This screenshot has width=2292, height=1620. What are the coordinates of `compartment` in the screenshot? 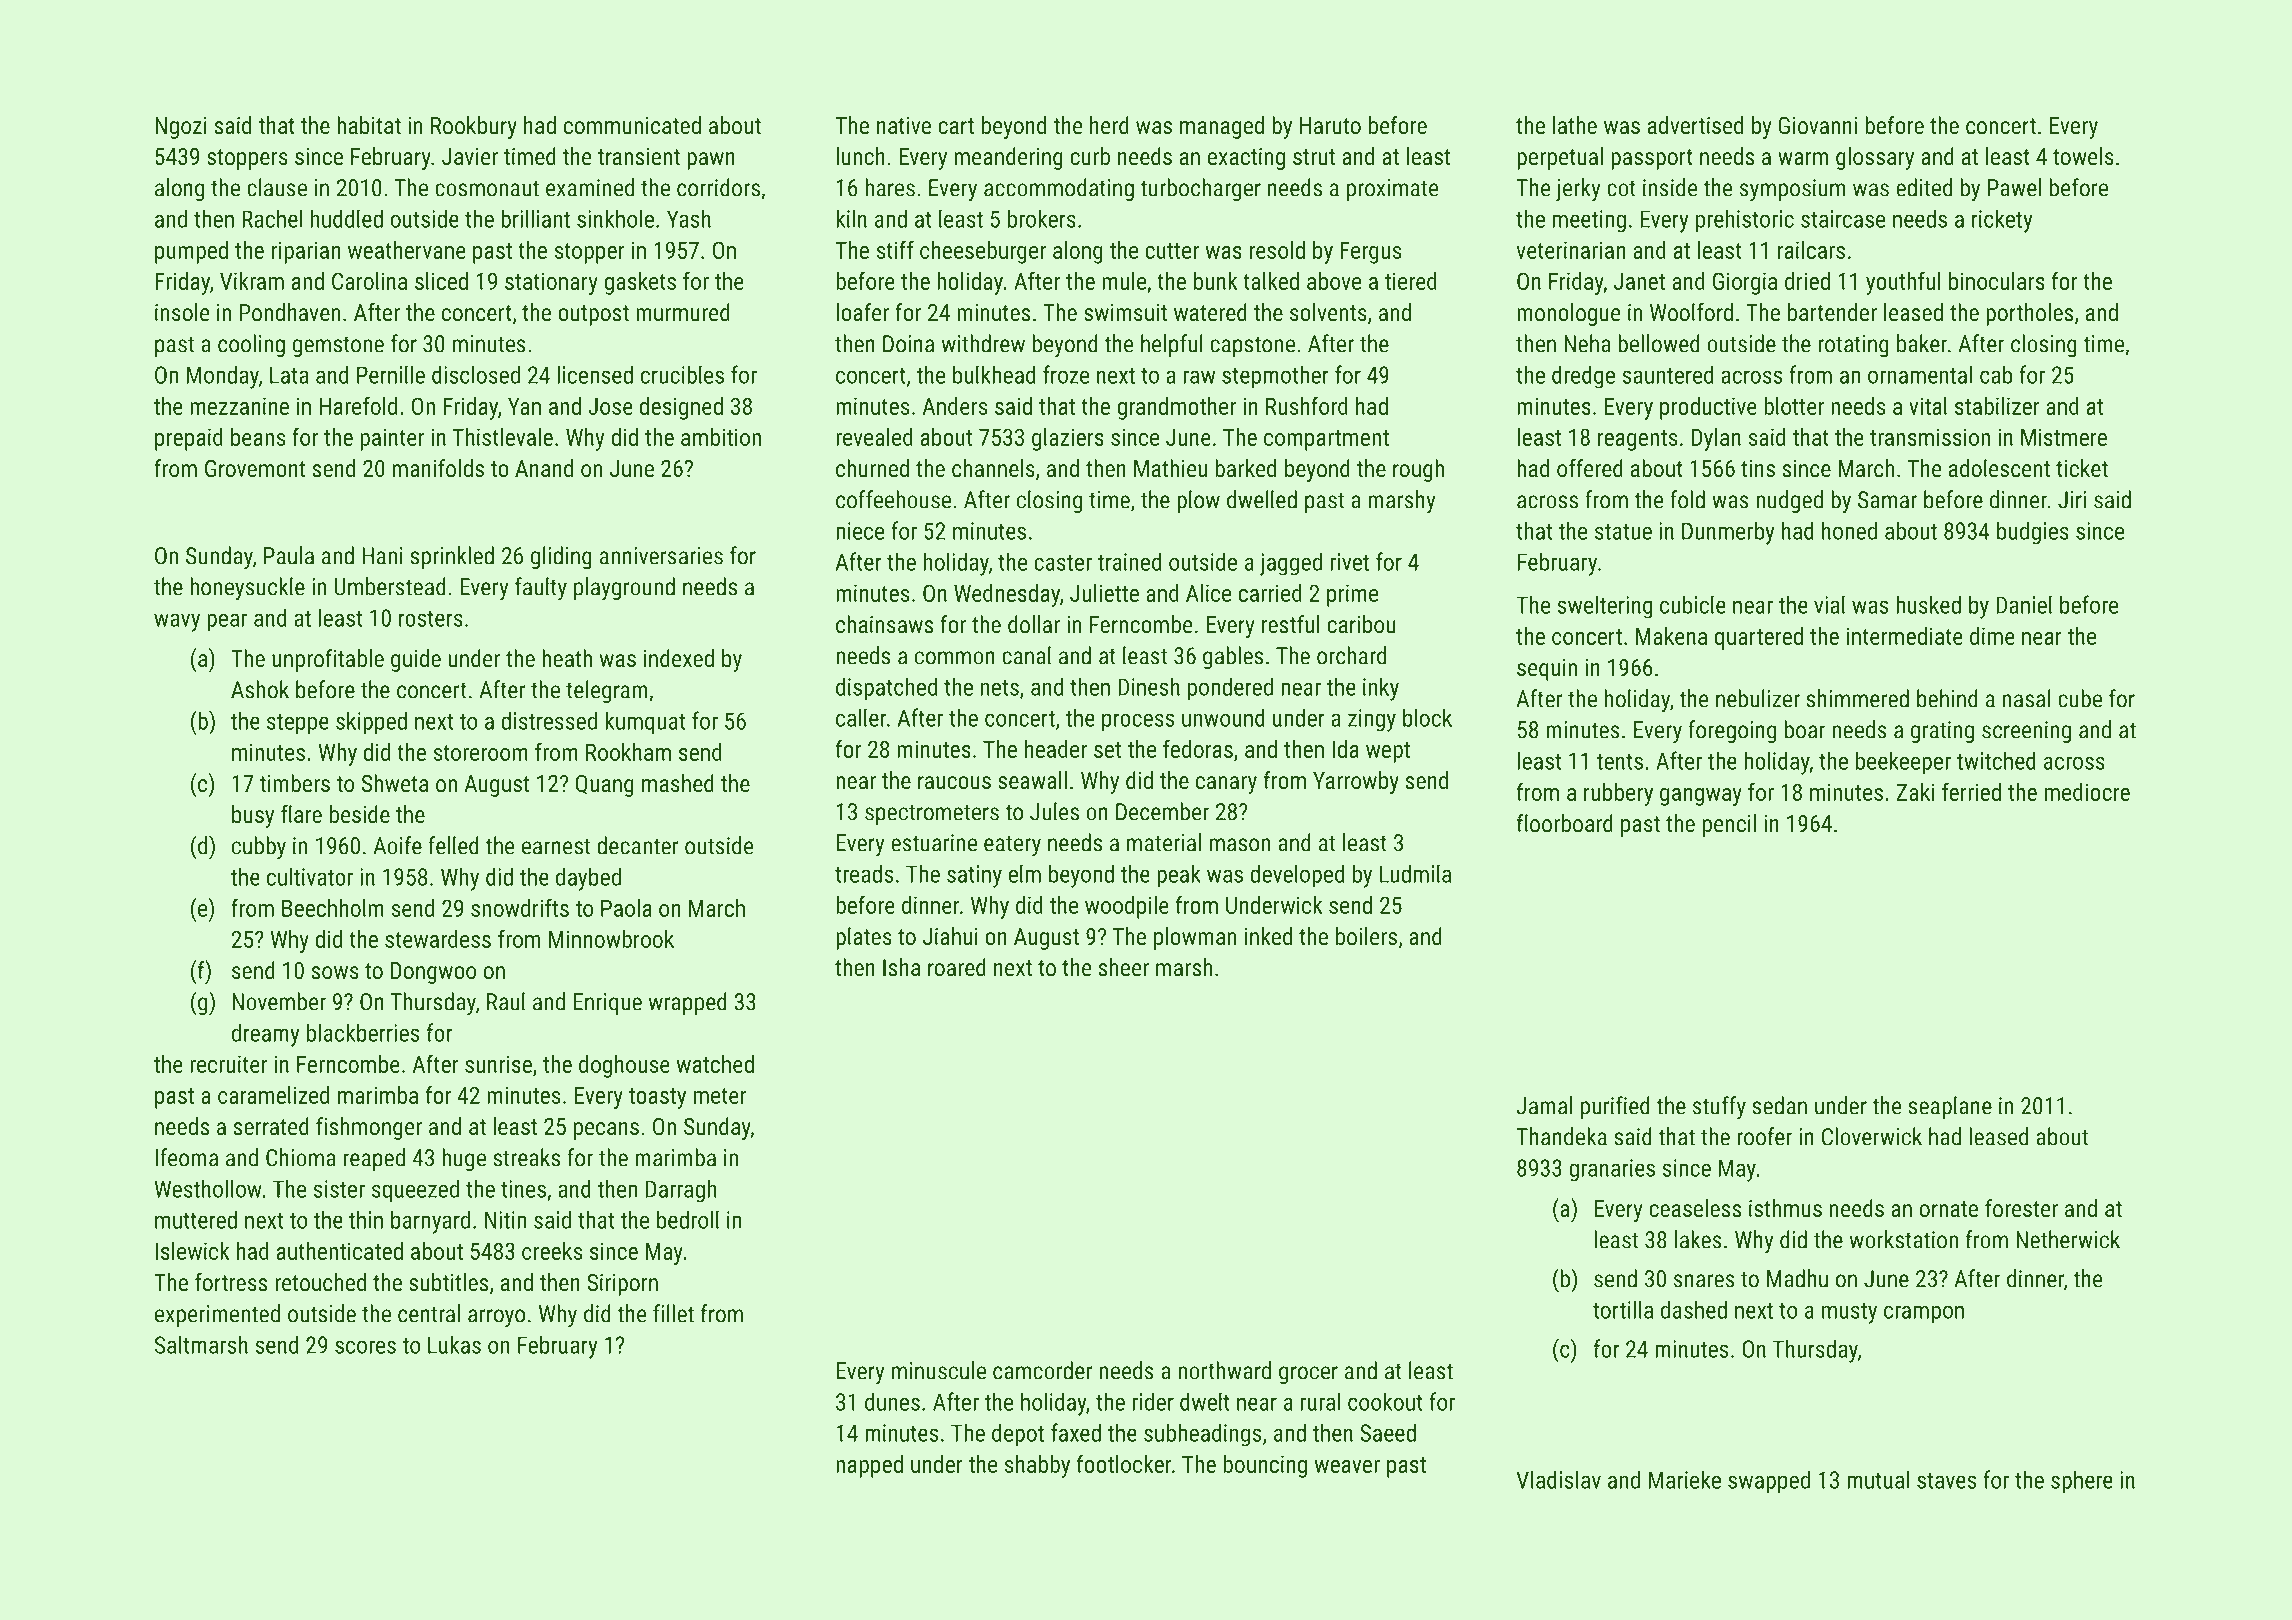 It's located at (1326, 440).
